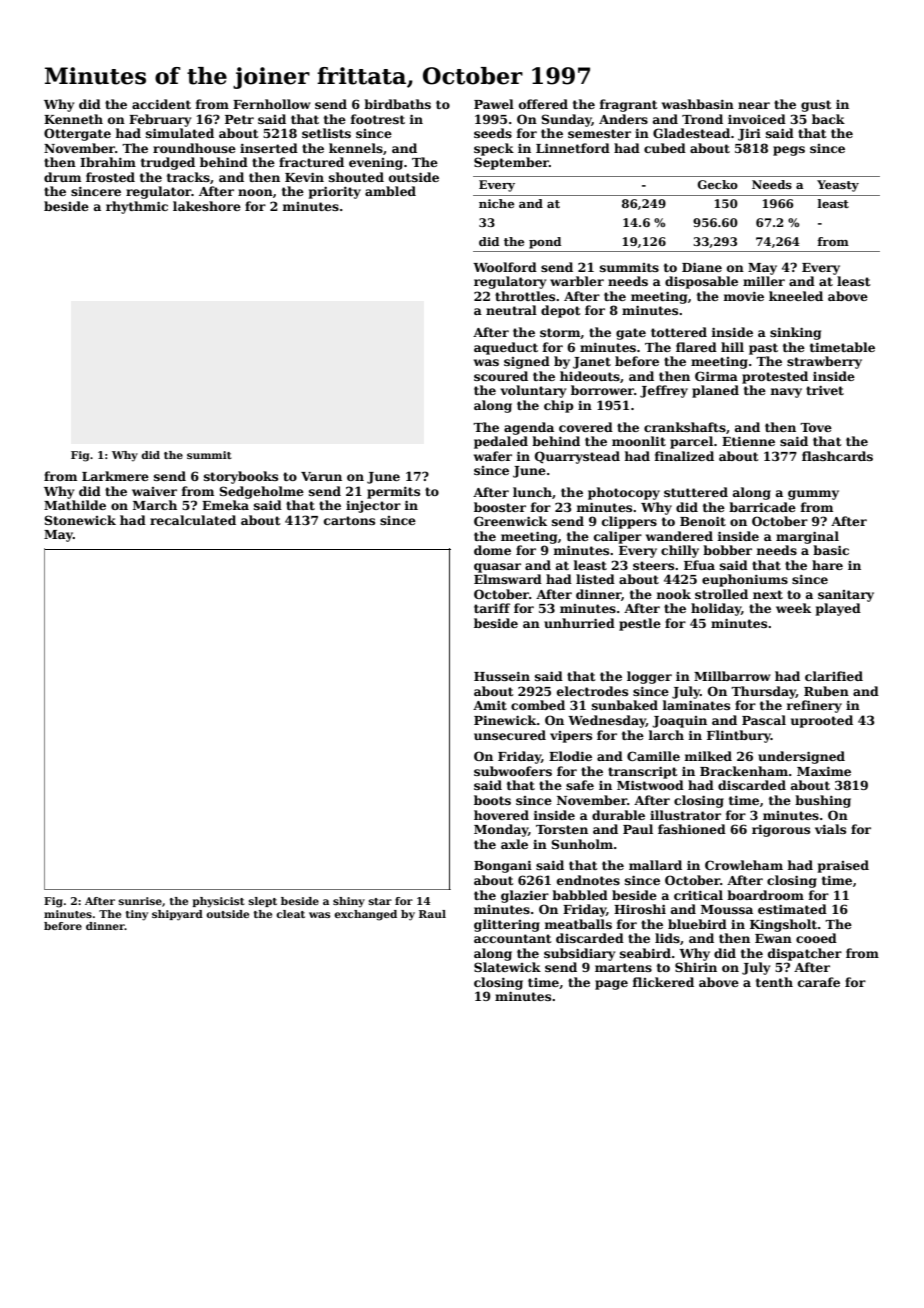  I want to click on sunrise, so click(140, 901).
